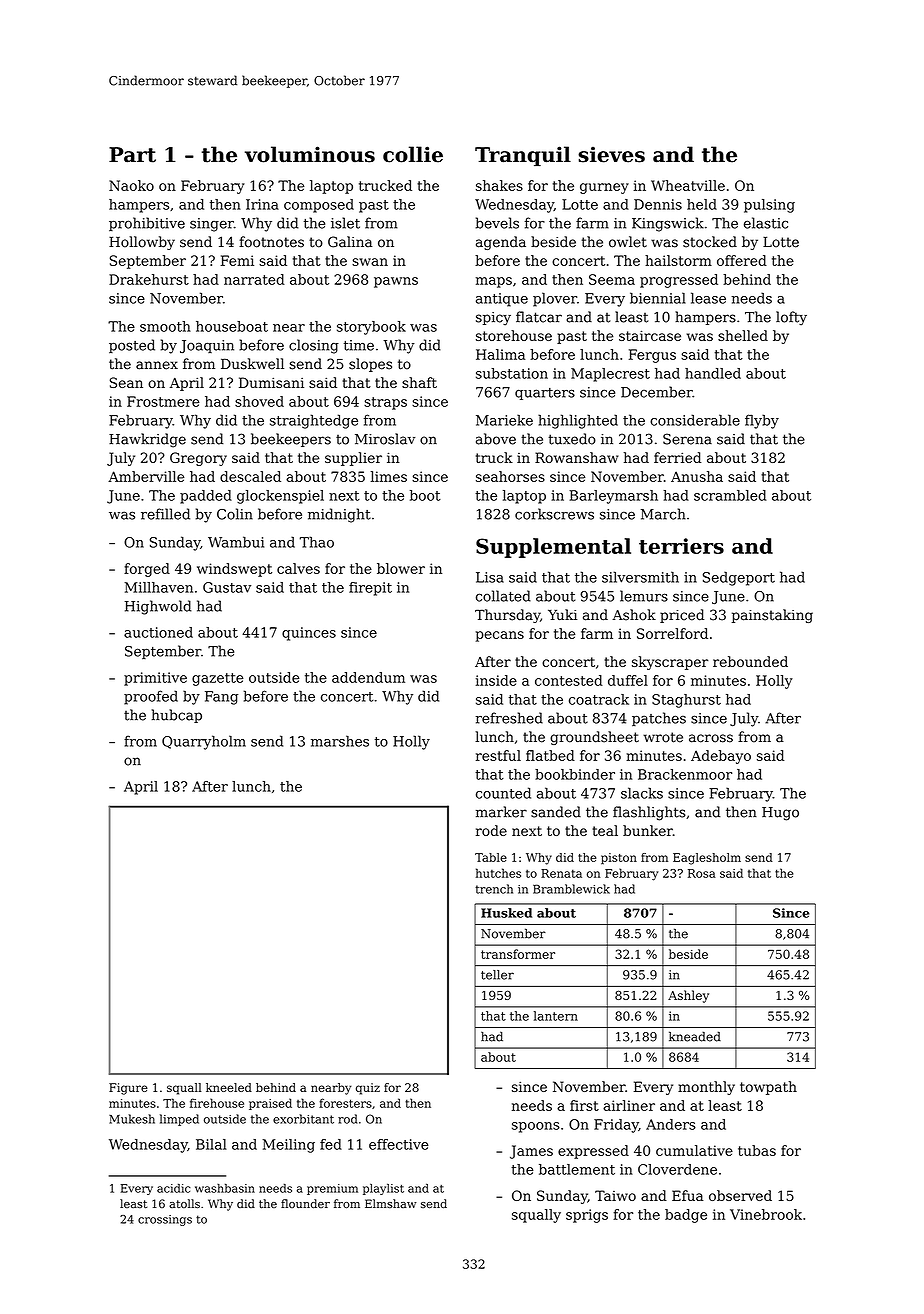 The width and height of the screenshot is (924, 1314). Describe the element at coordinates (611, 154) in the screenshot. I see `sieves` at that location.
